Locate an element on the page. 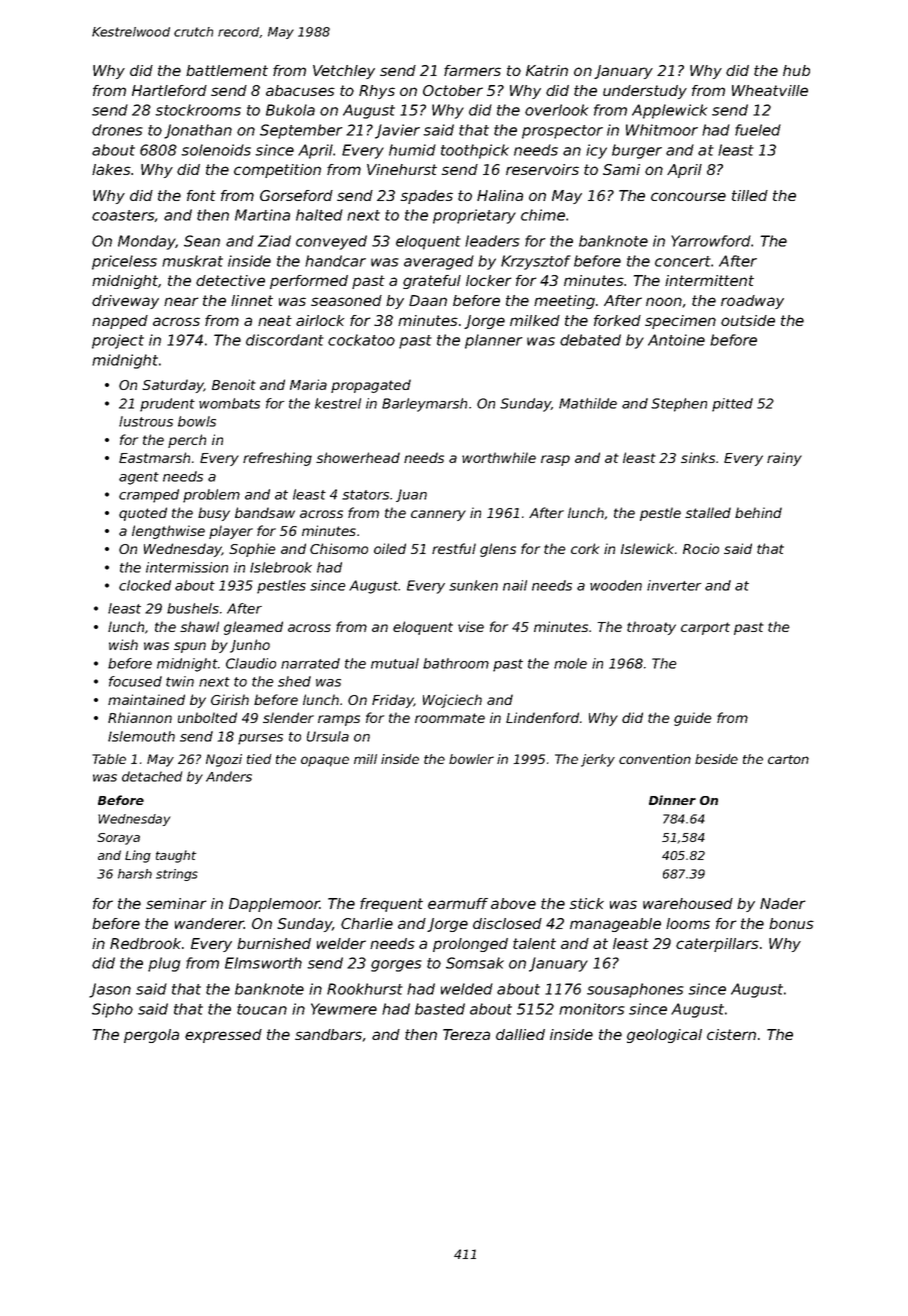  taught is located at coordinates (176, 856).
